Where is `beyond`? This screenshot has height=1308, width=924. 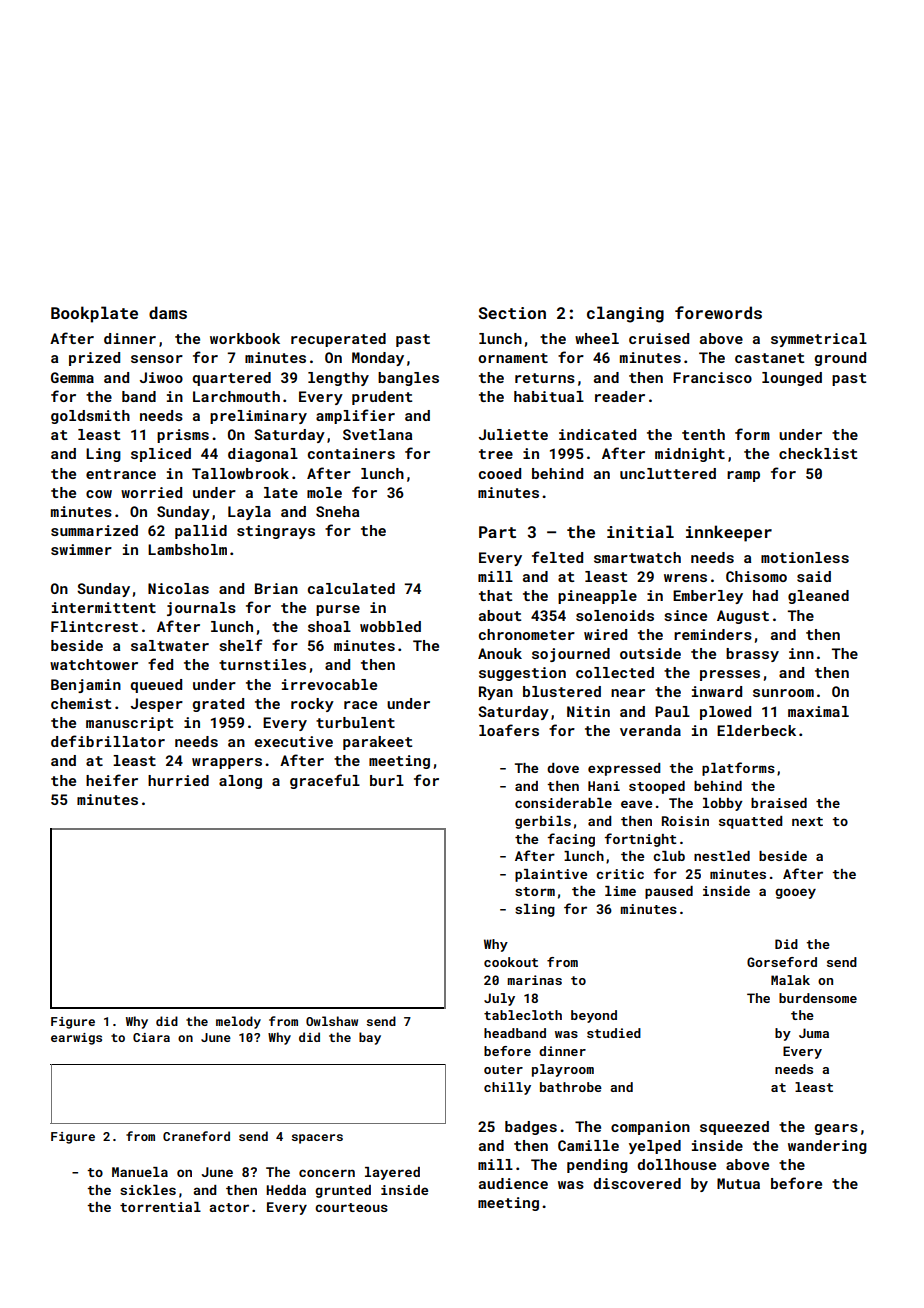
beyond is located at coordinates (594, 1016).
